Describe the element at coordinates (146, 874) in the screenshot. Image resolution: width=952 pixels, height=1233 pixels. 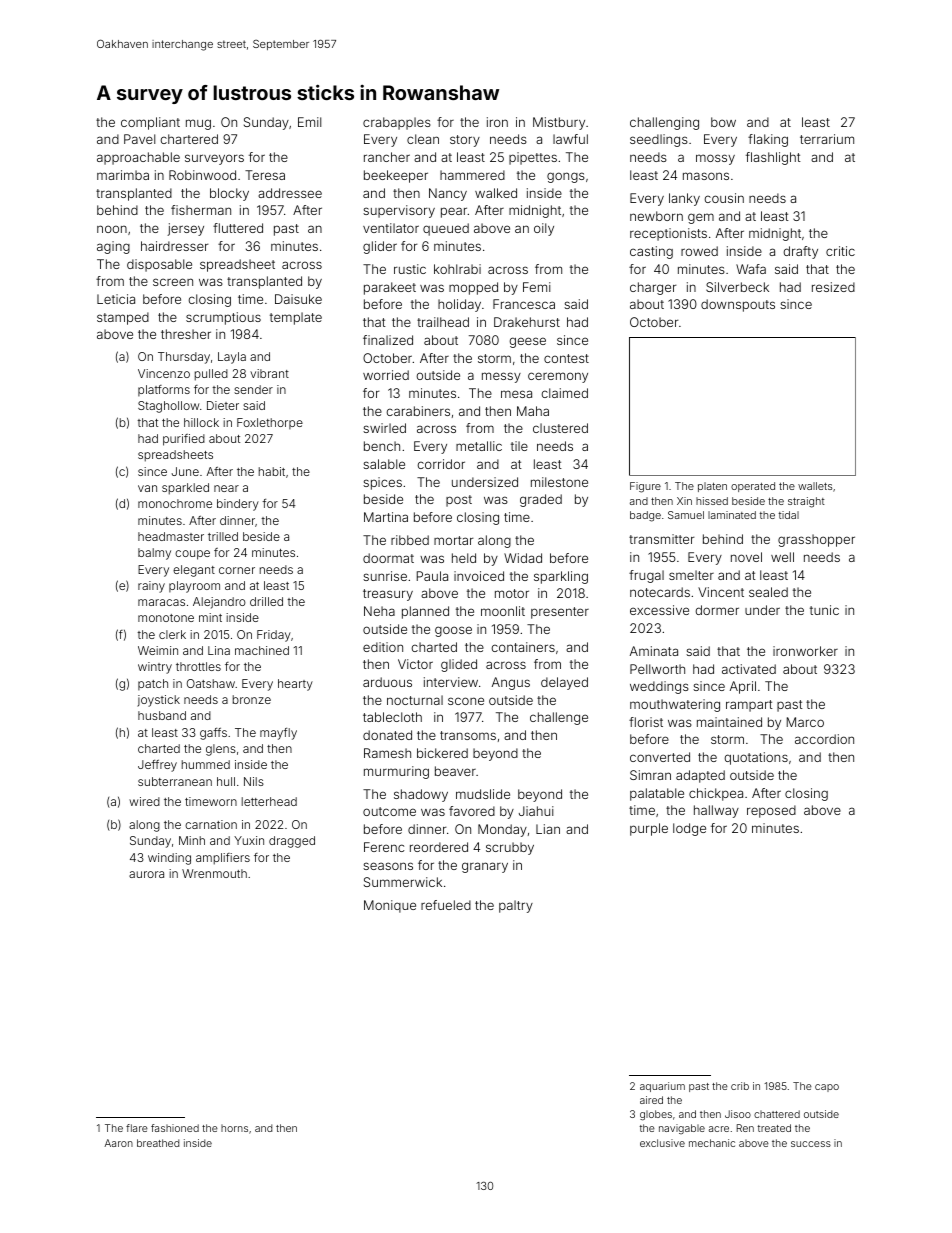
I see `aurora` at that location.
